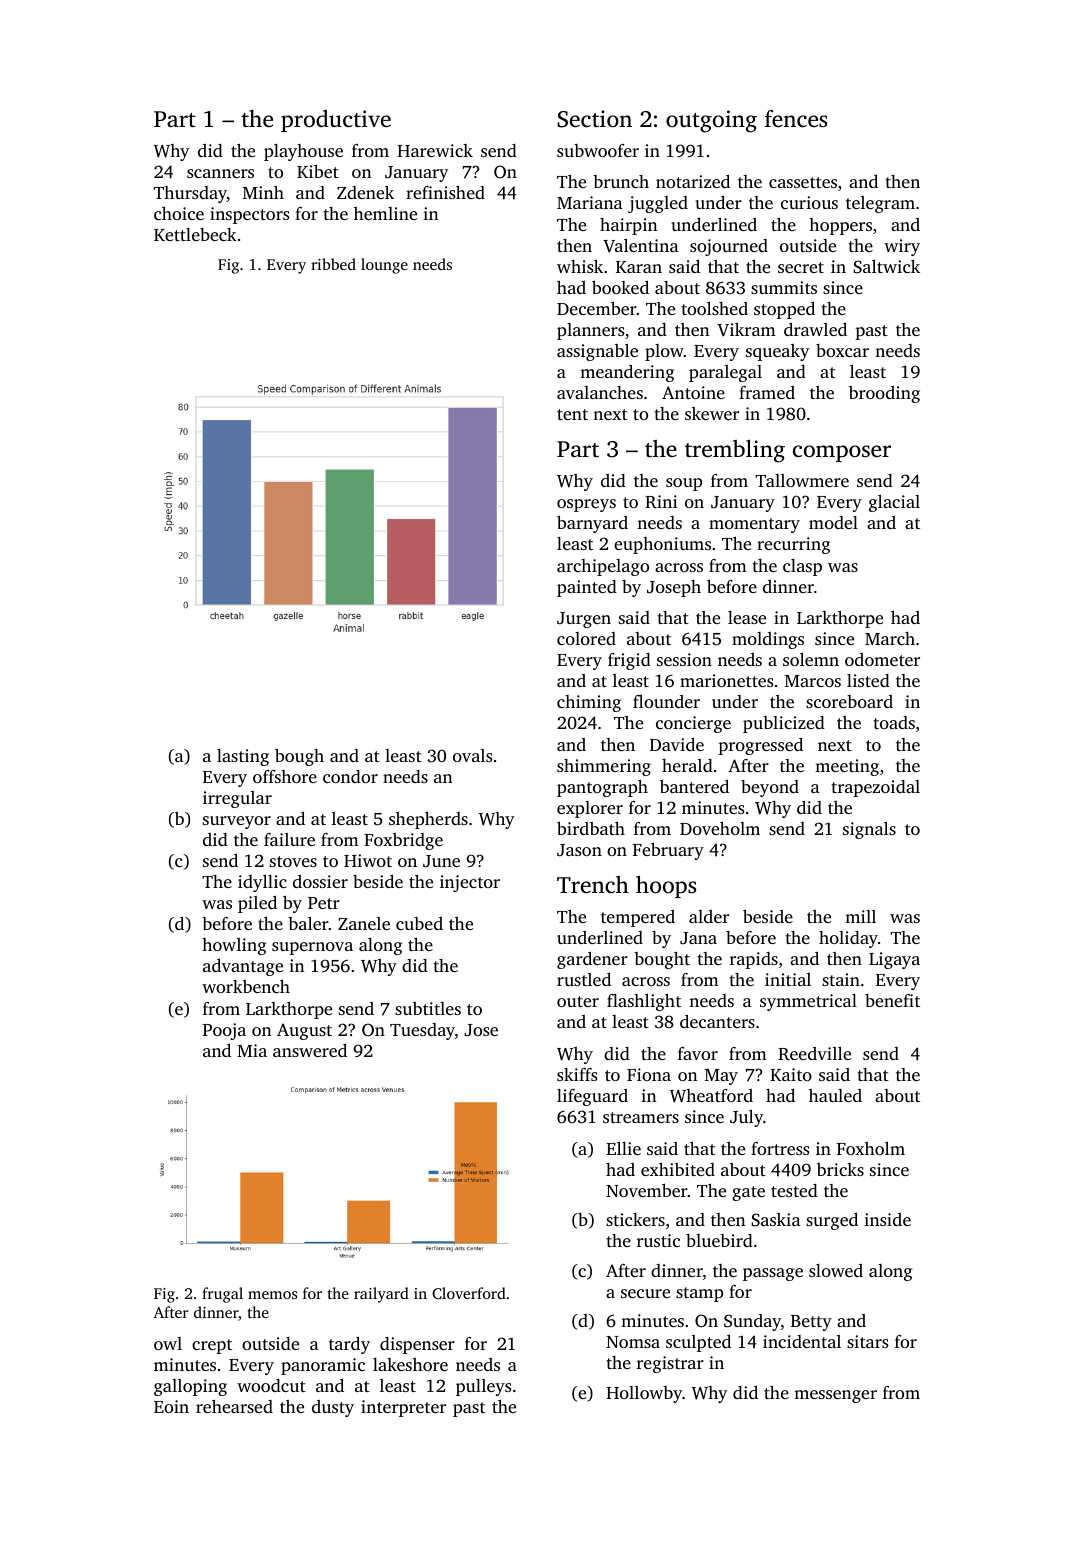  Describe the element at coordinates (809, 202) in the document. I see `curious` at that location.
